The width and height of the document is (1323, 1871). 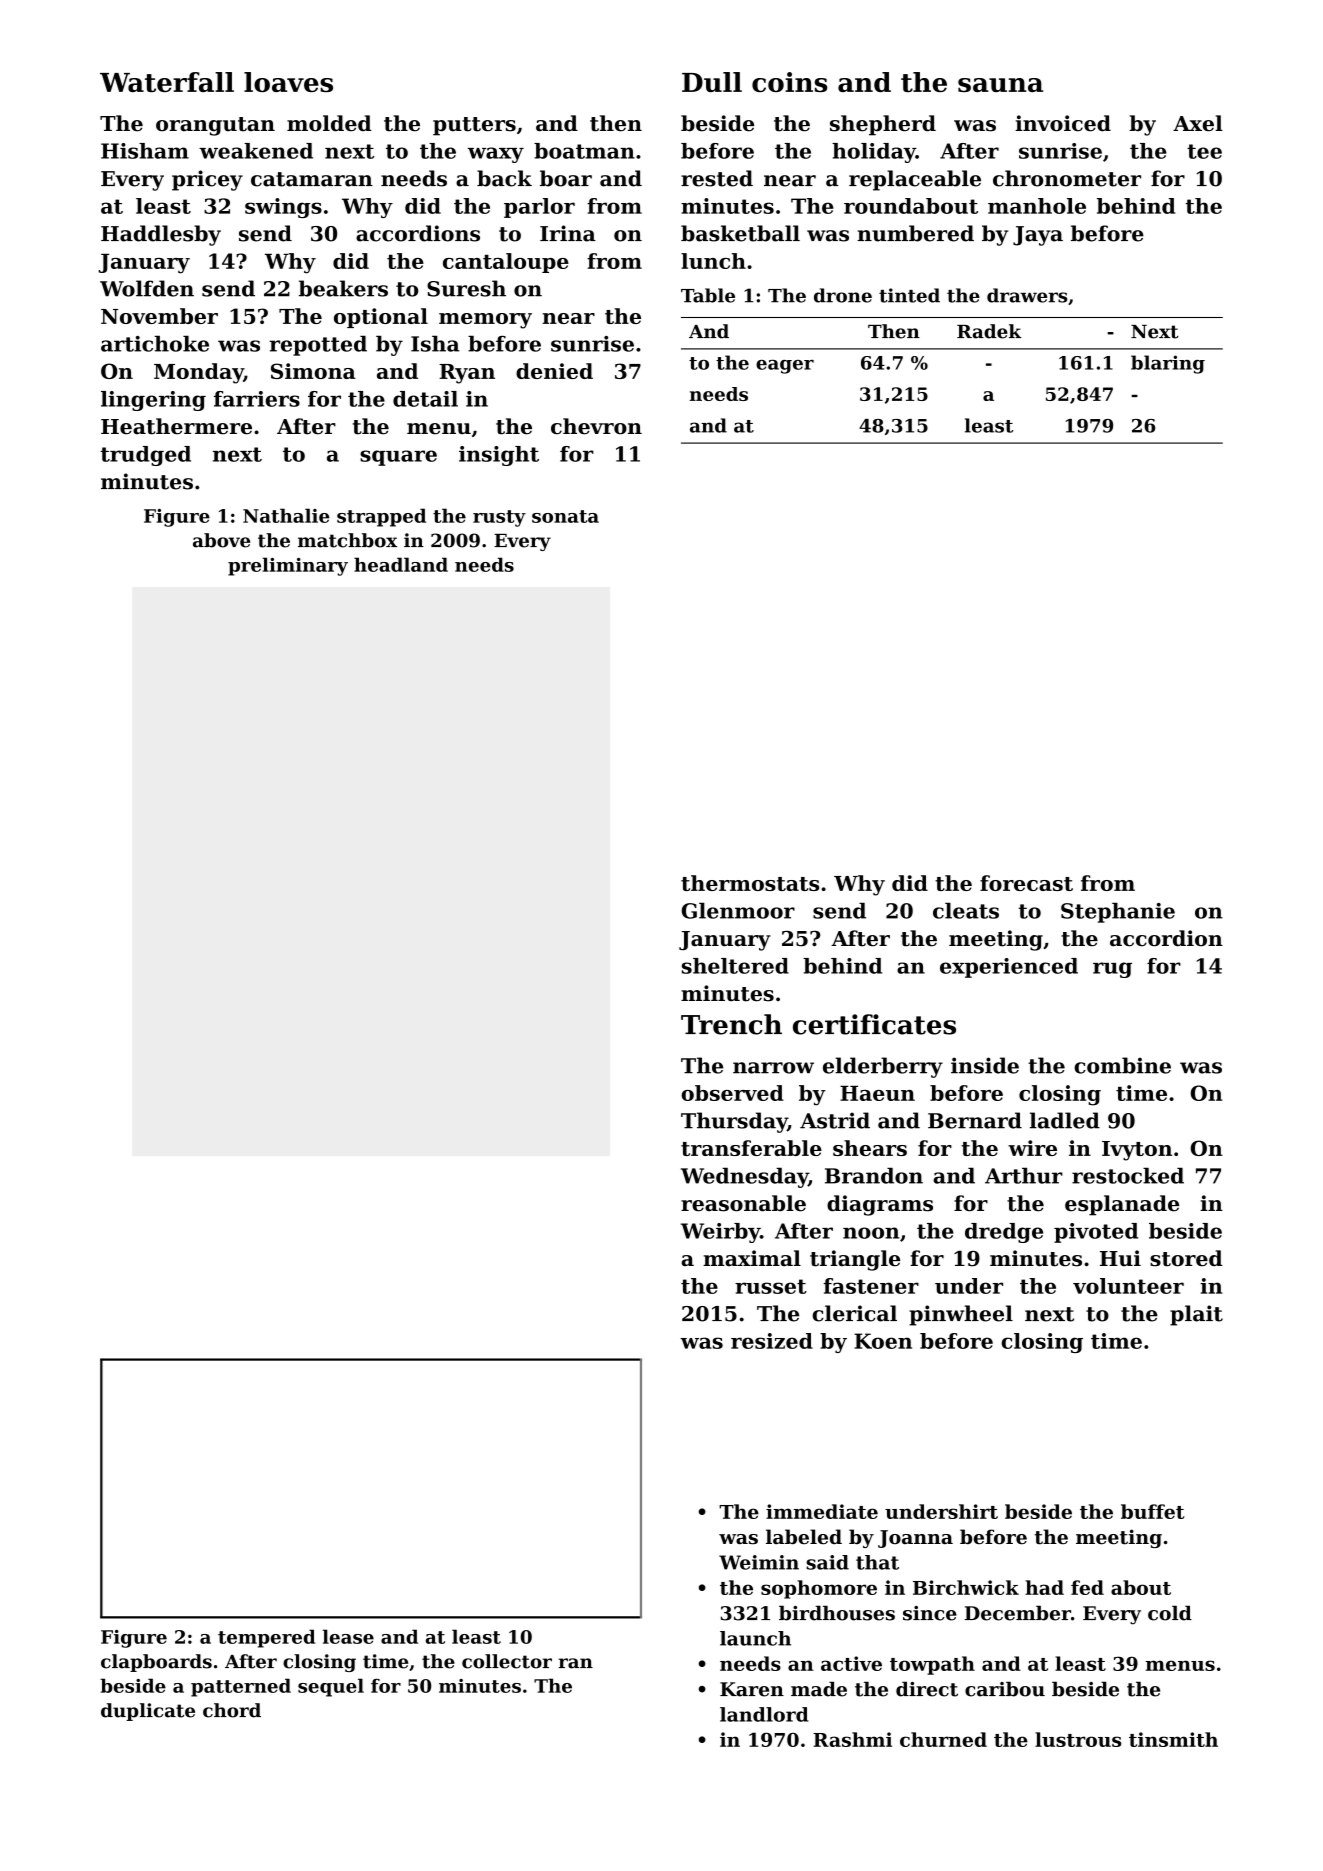 What do you see at coordinates (764, 1714) in the document?
I see `landlord` at bounding box center [764, 1714].
